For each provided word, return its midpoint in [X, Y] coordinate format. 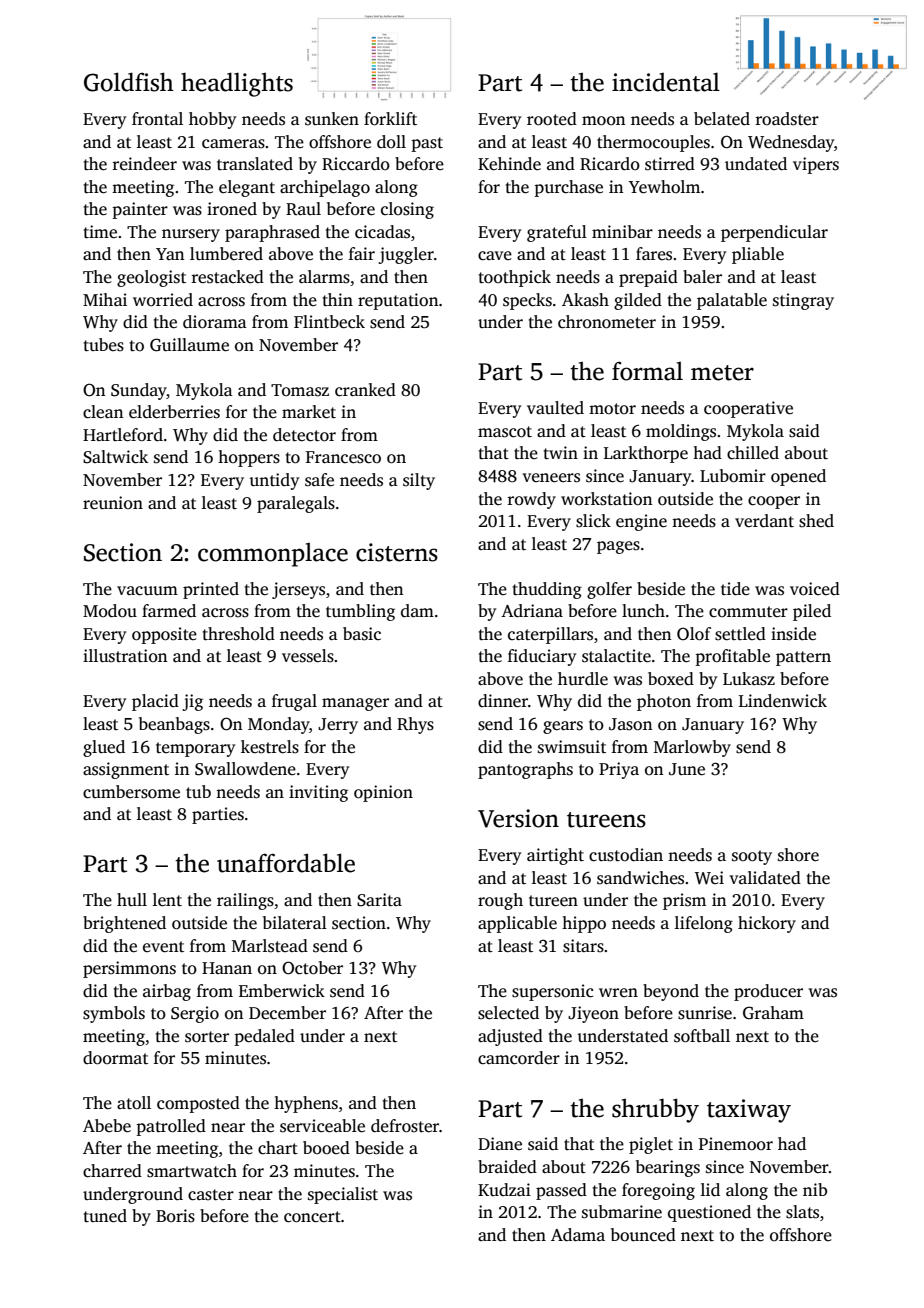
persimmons [129, 969]
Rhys [415, 725]
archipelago [325, 188]
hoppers [249, 458]
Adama [578, 1235]
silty [419, 481]
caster [211, 1195]
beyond [671, 992]
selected [508, 1013]
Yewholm [664, 187]
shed [816, 521]
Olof [694, 634]
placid [155, 702]
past [427, 144]
